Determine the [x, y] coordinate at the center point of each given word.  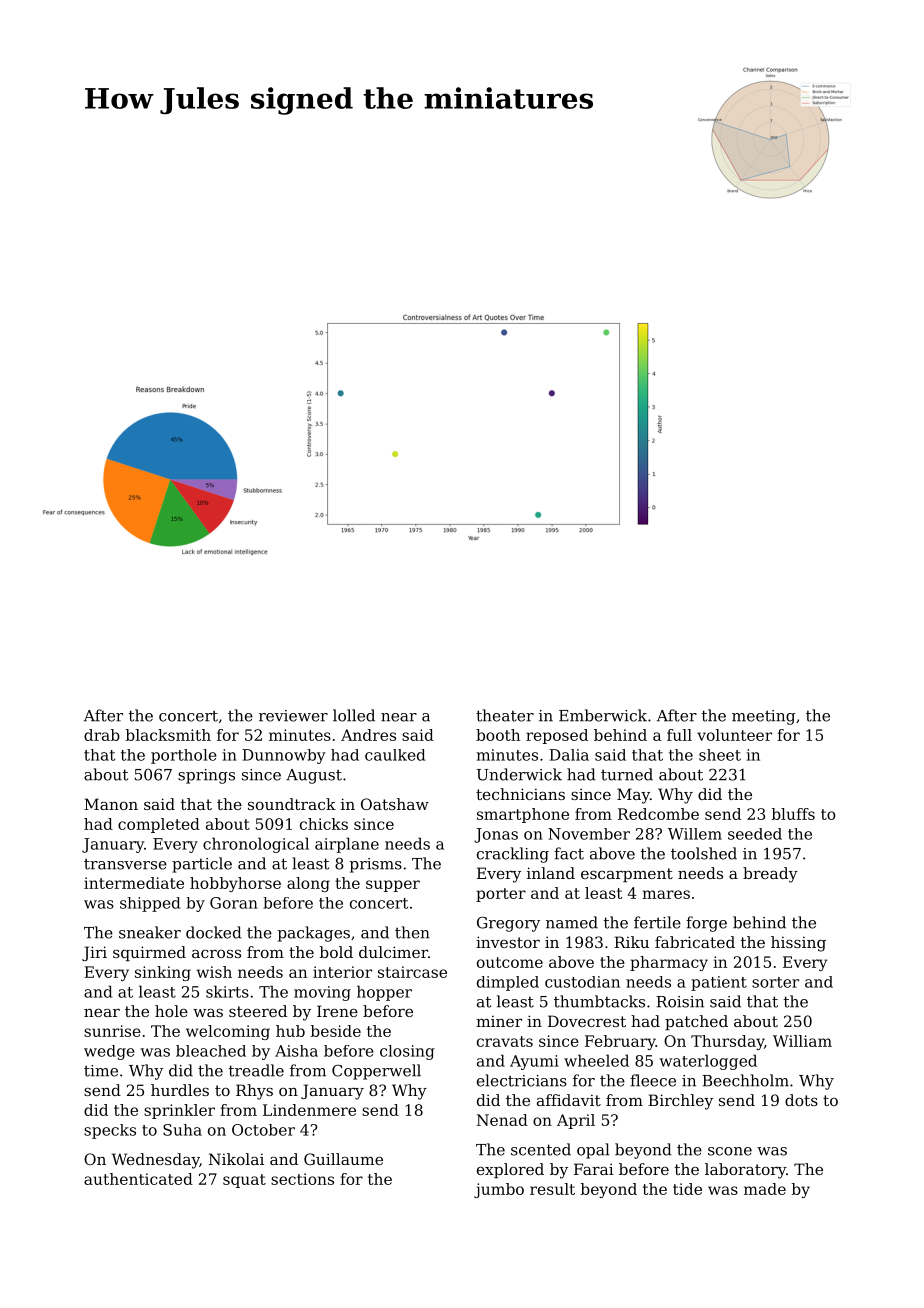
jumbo [499, 1190]
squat [244, 1181]
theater [505, 715]
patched [696, 1022]
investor [508, 942]
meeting [763, 717]
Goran [234, 903]
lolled [354, 715]
